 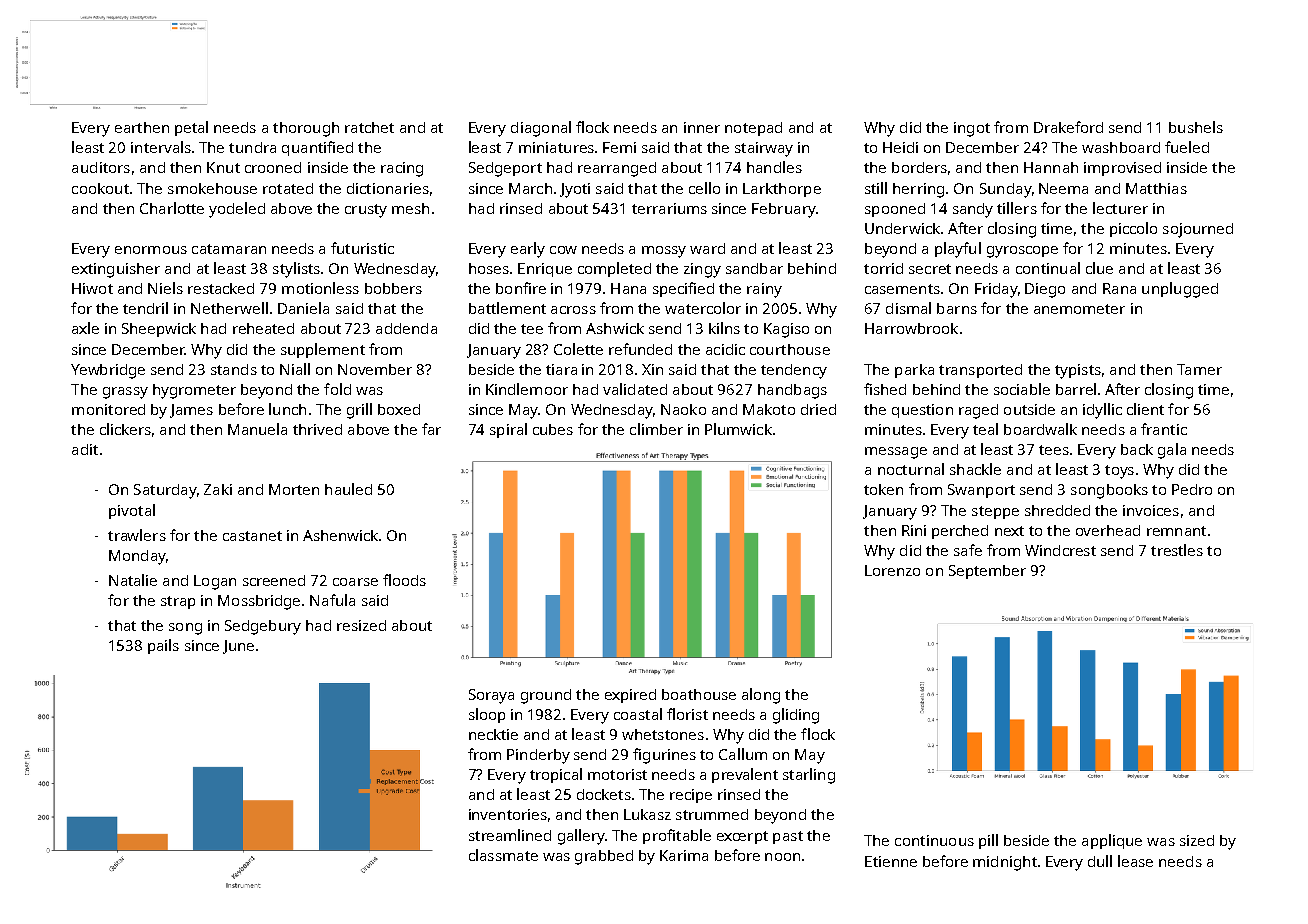 I want to click on Tamer, so click(x=1199, y=369).
